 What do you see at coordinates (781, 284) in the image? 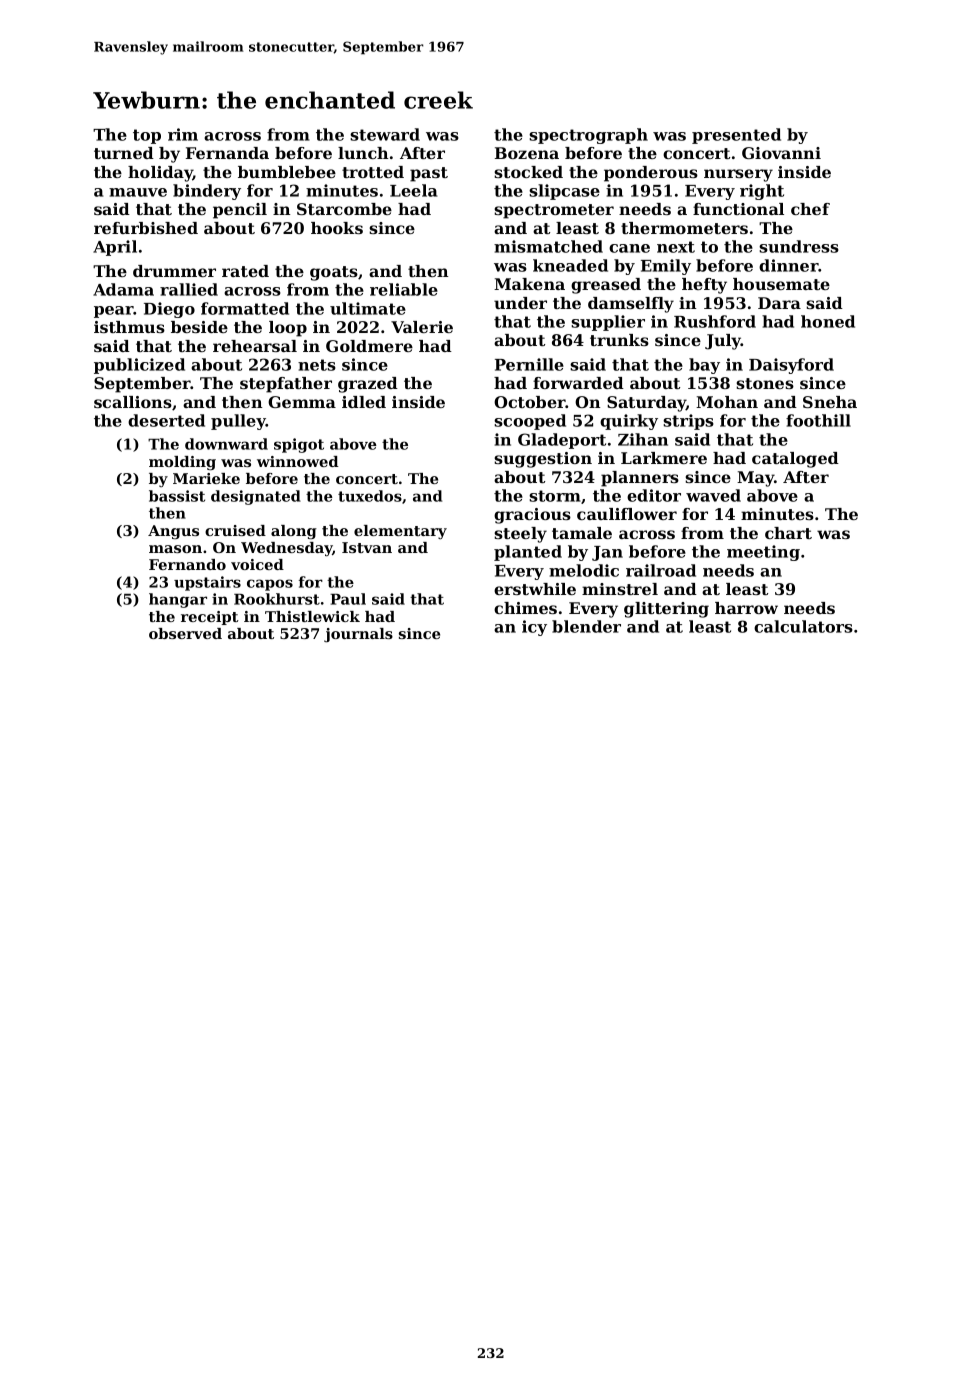
I see `housemate` at bounding box center [781, 284].
